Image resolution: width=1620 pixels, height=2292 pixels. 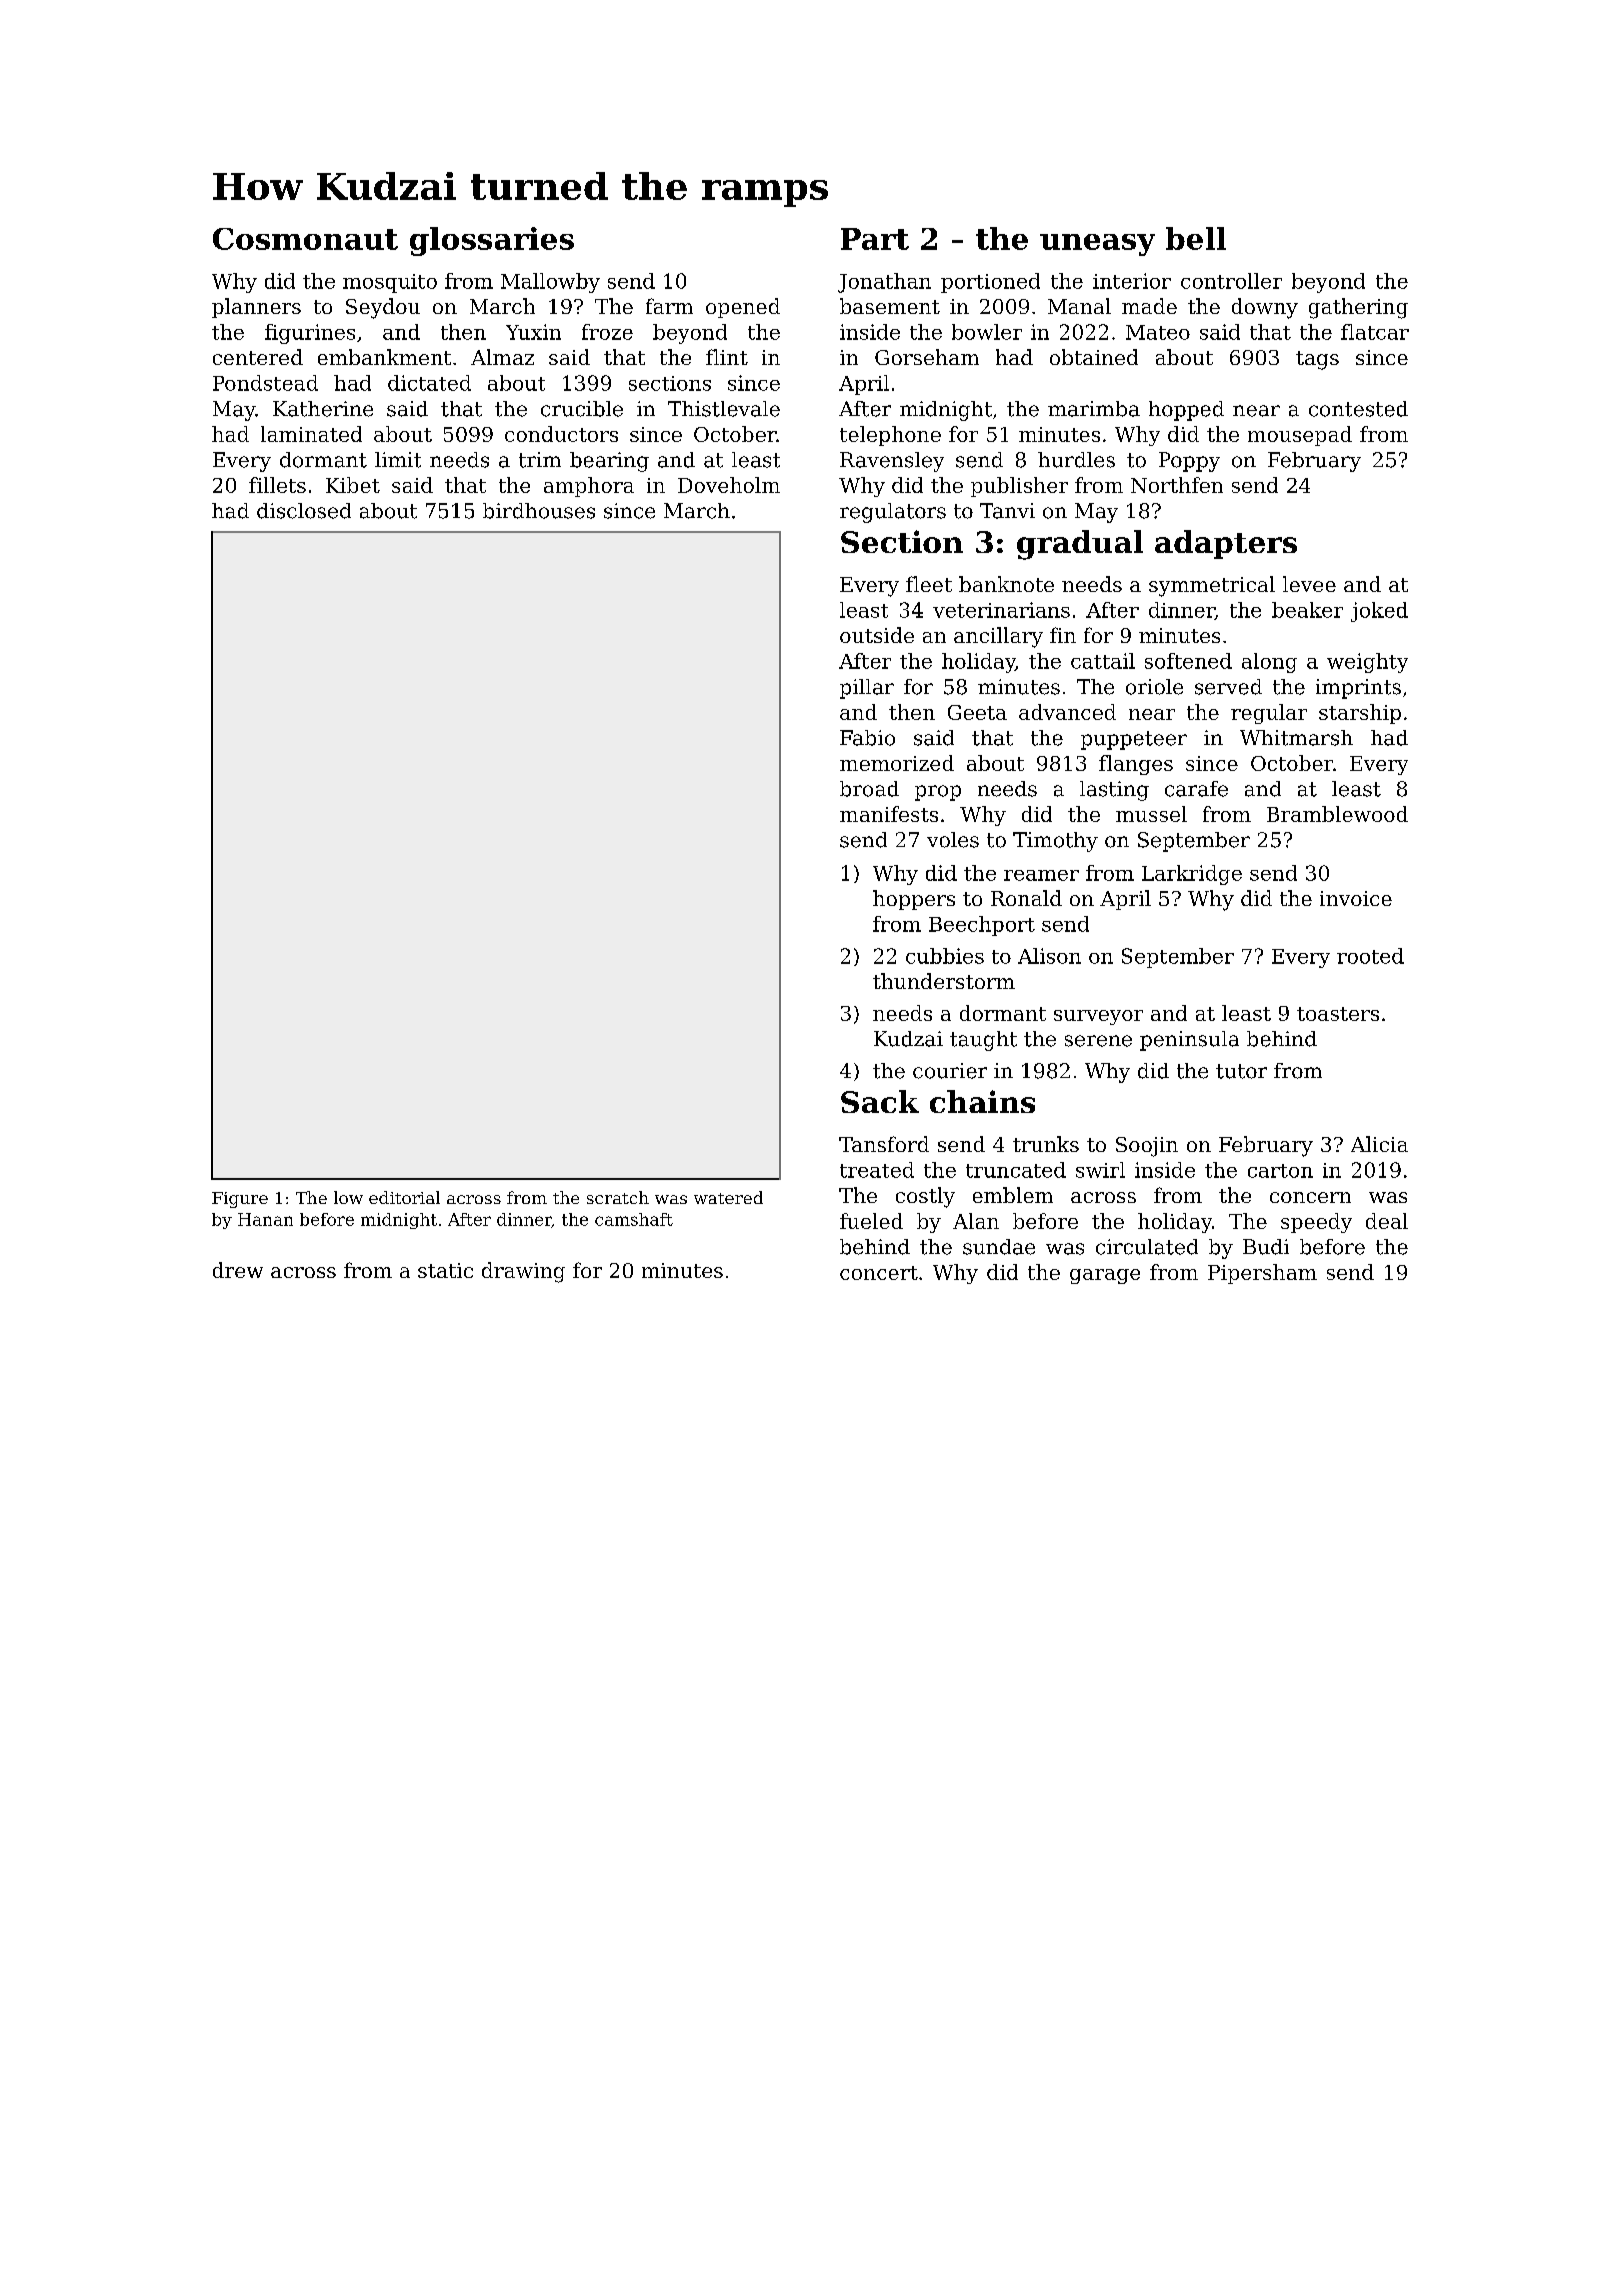 What do you see at coordinates (1370, 956) in the document?
I see `rooted` at bounding box center [1370, 956].
